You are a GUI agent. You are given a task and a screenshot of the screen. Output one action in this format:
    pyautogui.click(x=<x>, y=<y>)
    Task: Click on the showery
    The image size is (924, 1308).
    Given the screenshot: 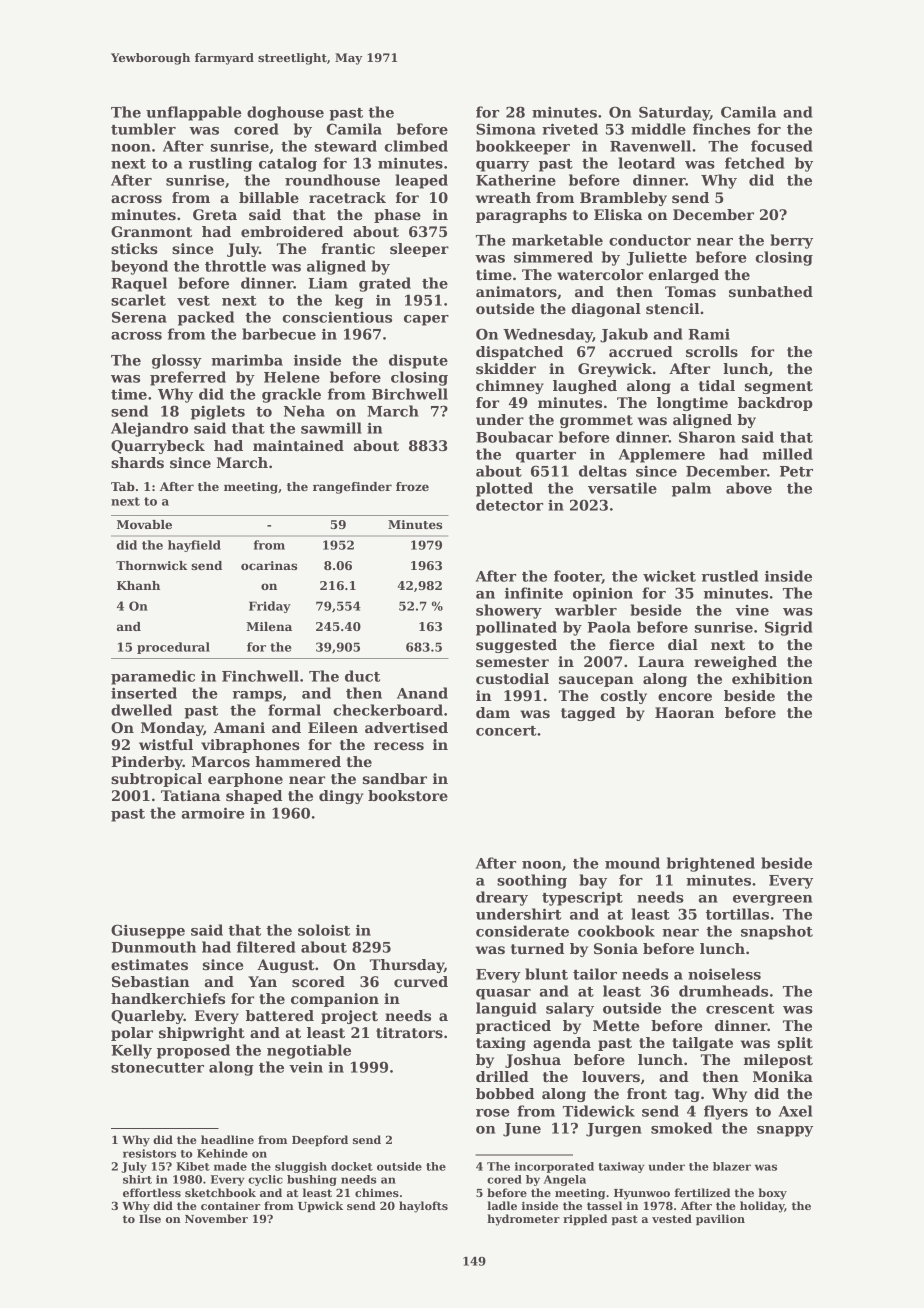 What is the action you would take?
    pyautogui.click(x=509, y=611)
